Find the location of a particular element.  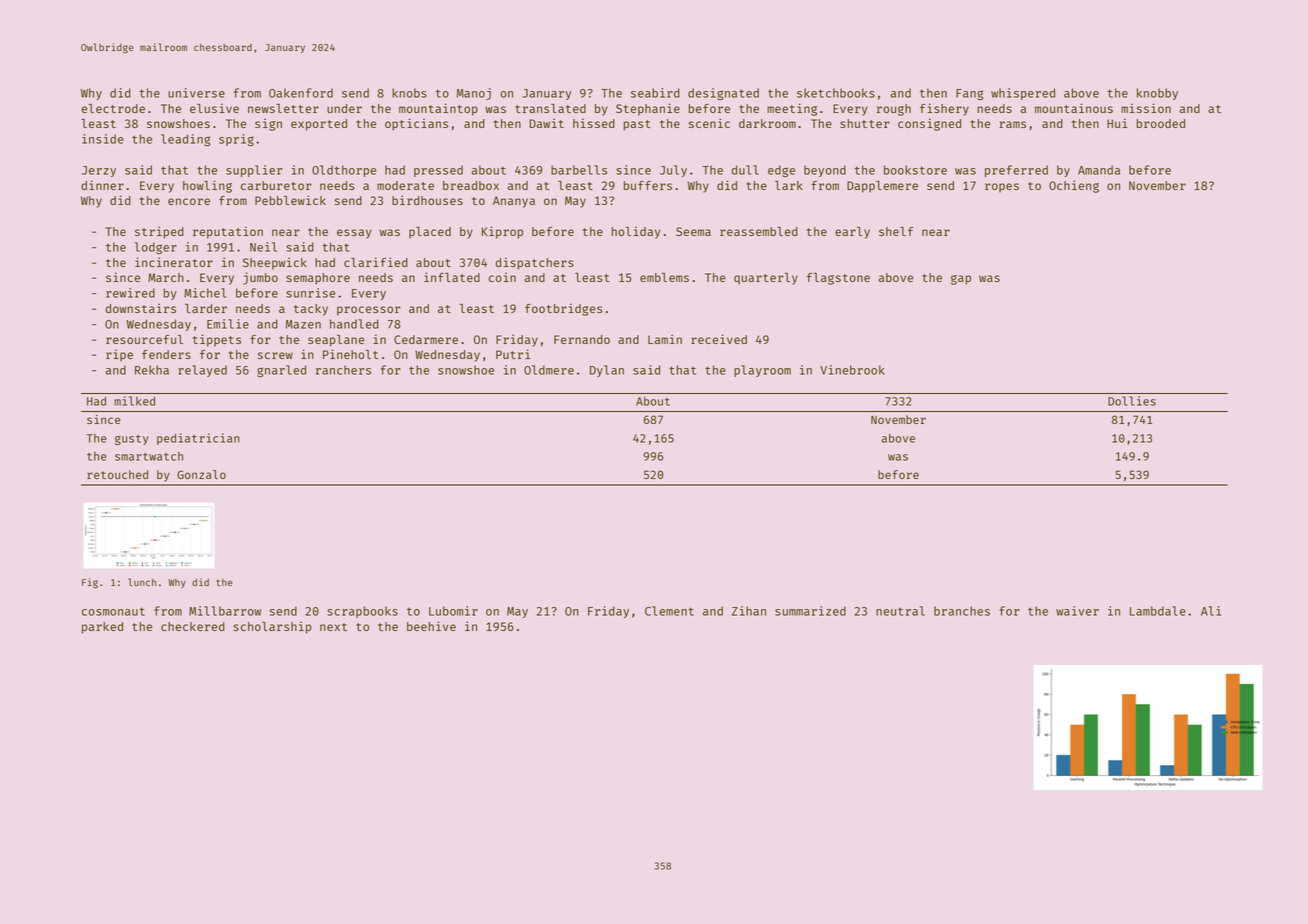

universe is located at coordinates (196, 93).
